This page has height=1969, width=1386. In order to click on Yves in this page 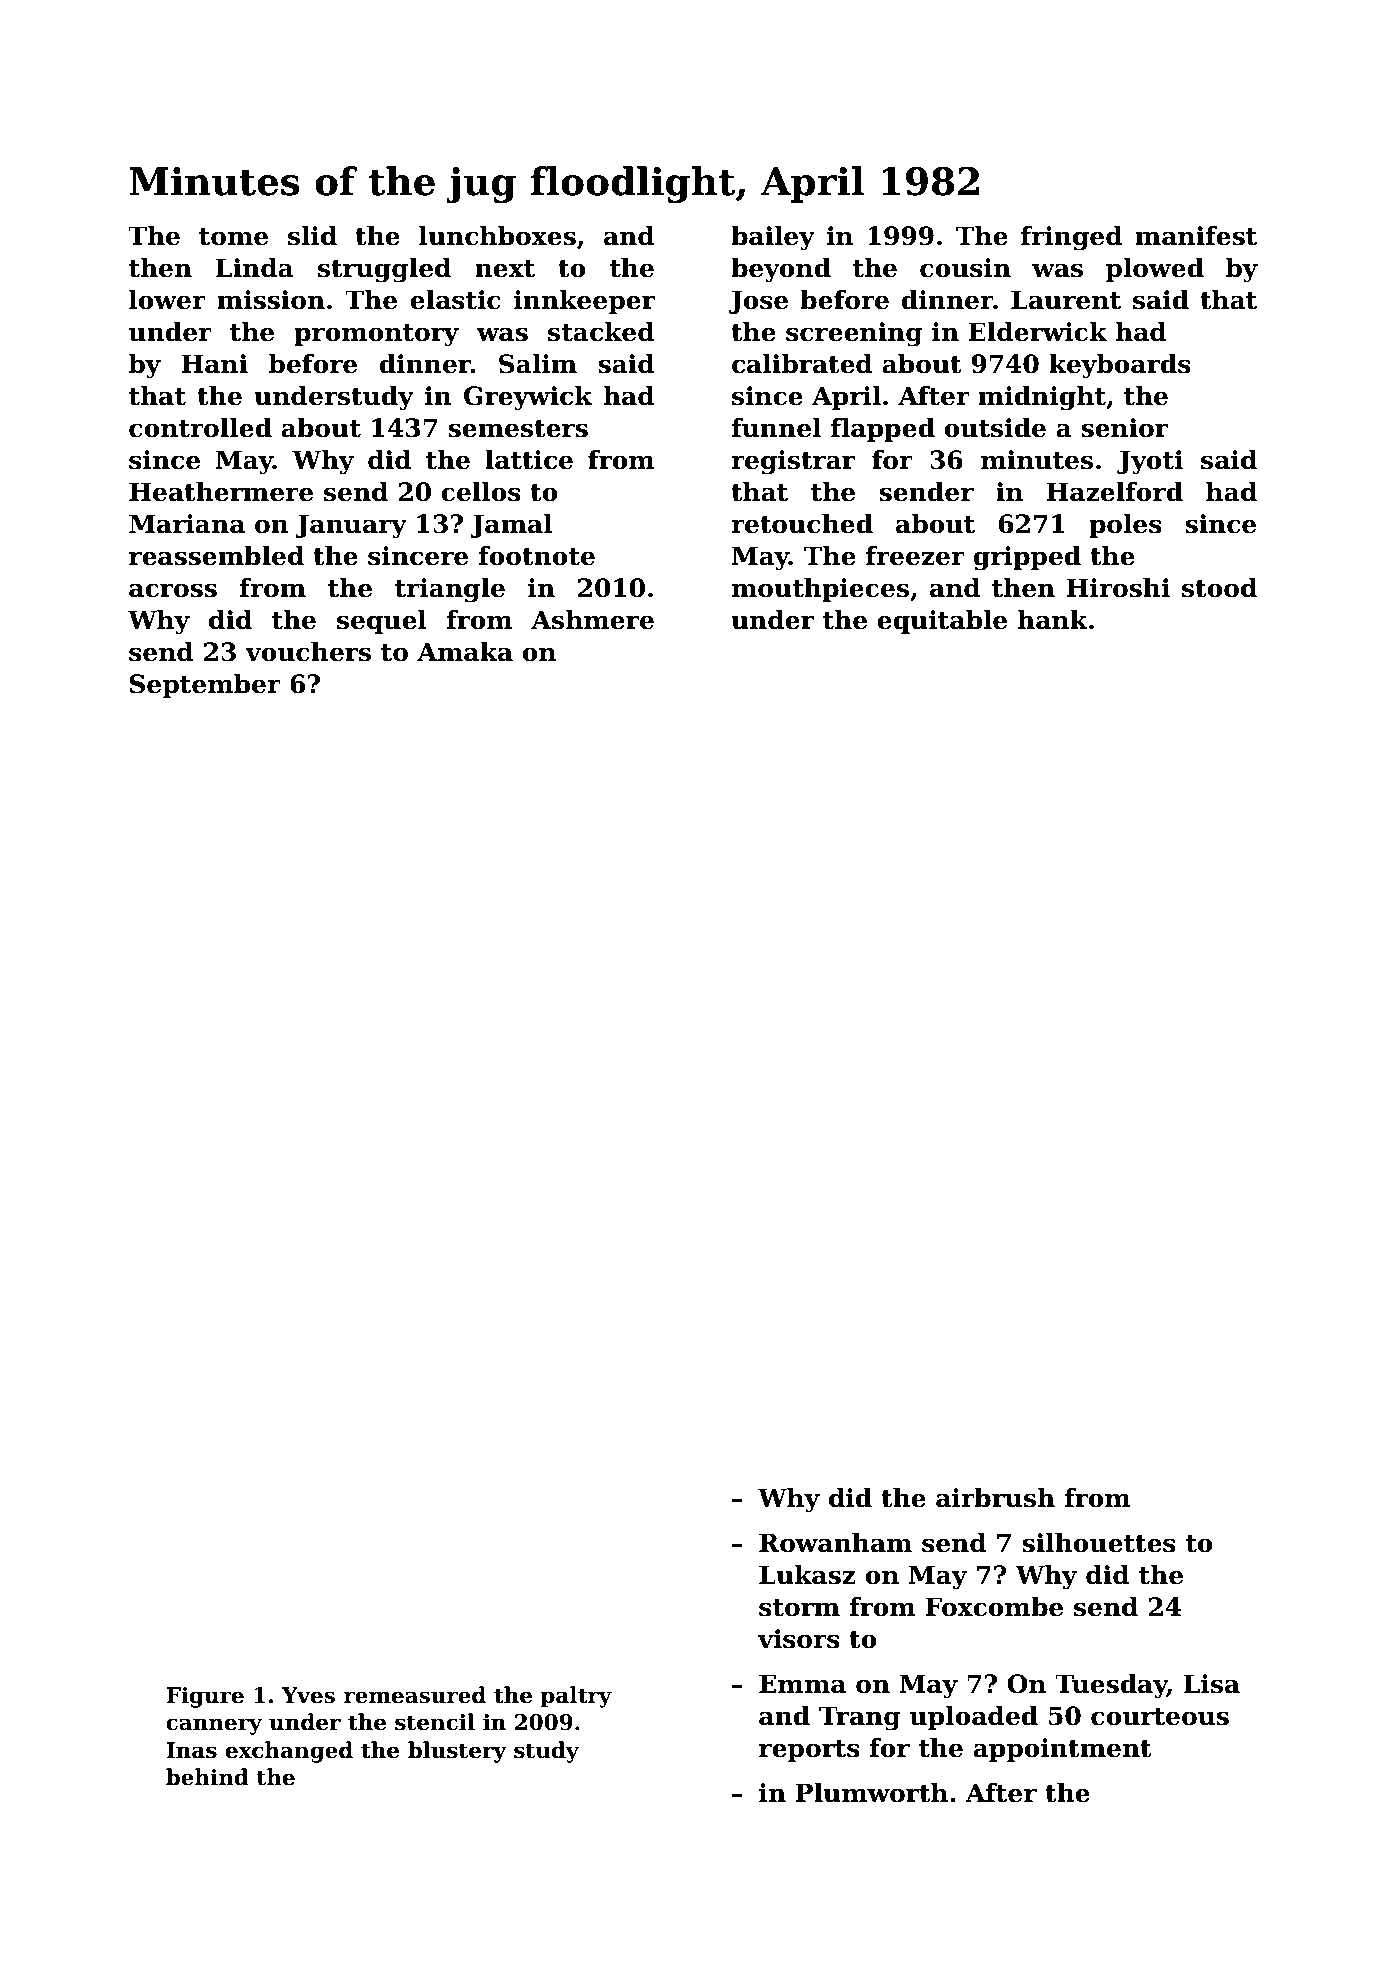, I will do `click(308, 1695)`.
